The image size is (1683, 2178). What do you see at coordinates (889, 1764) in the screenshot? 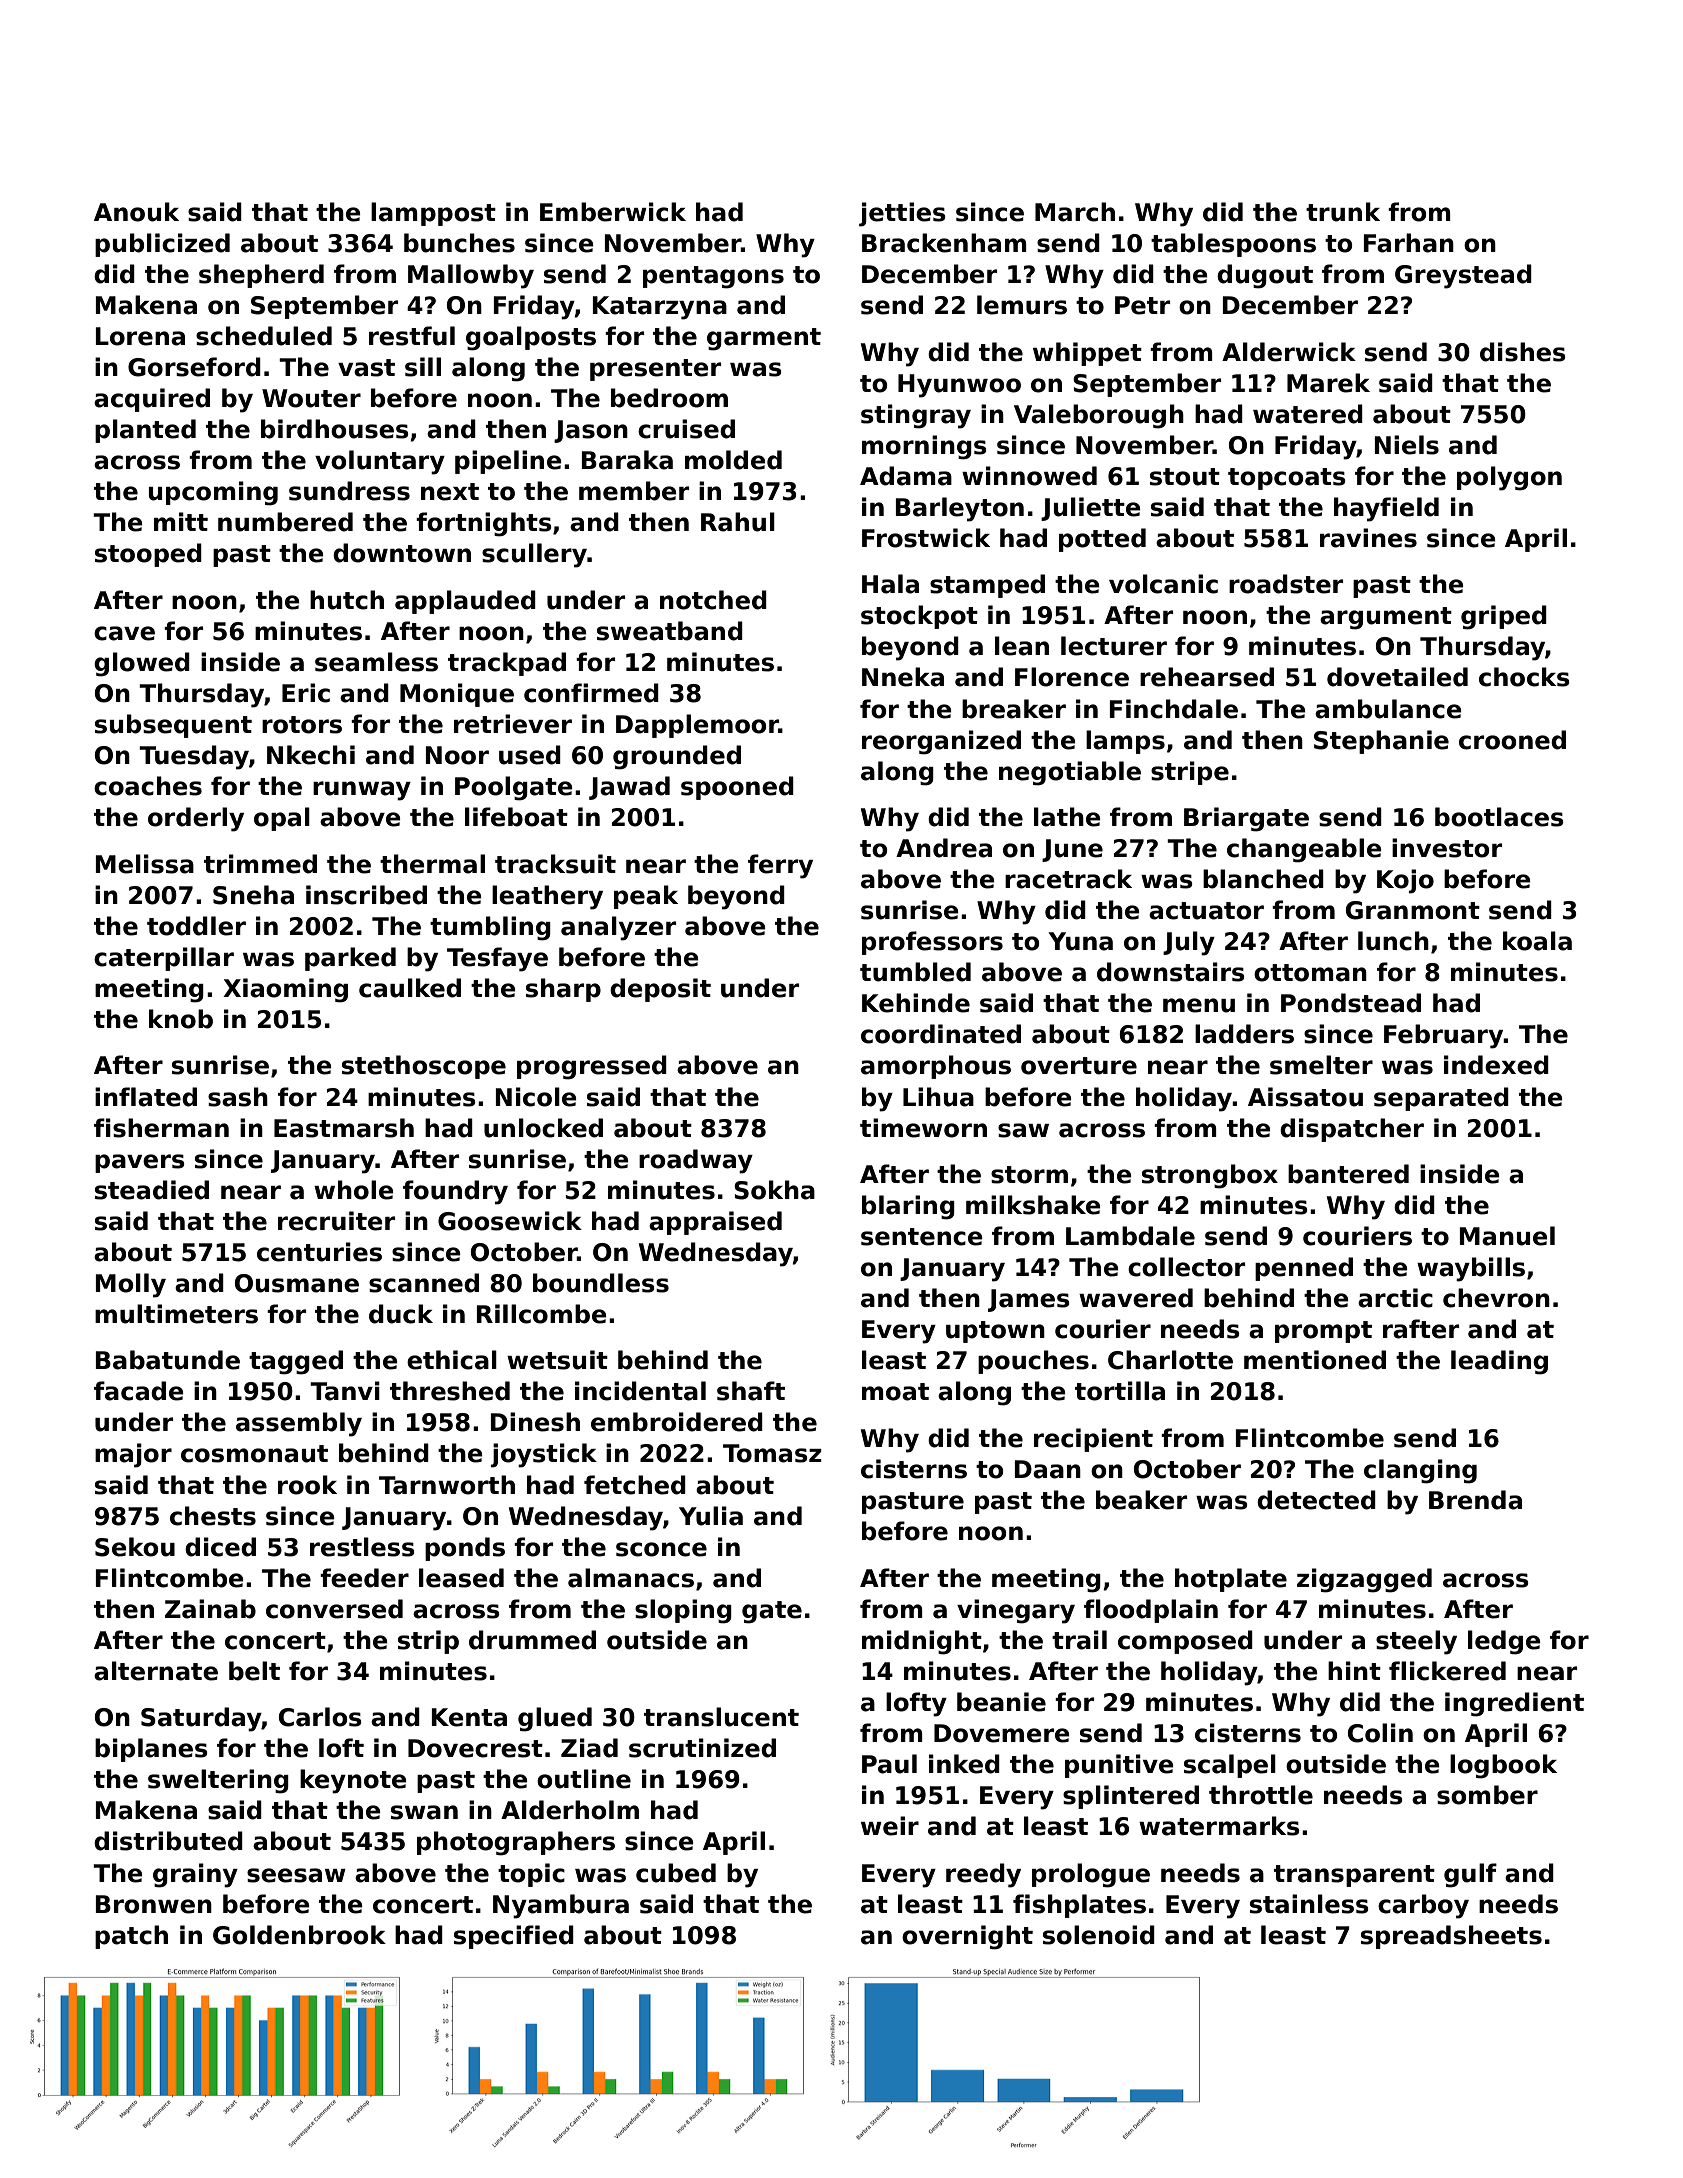
I see `Paul` at bounding box center [889, 1764].
